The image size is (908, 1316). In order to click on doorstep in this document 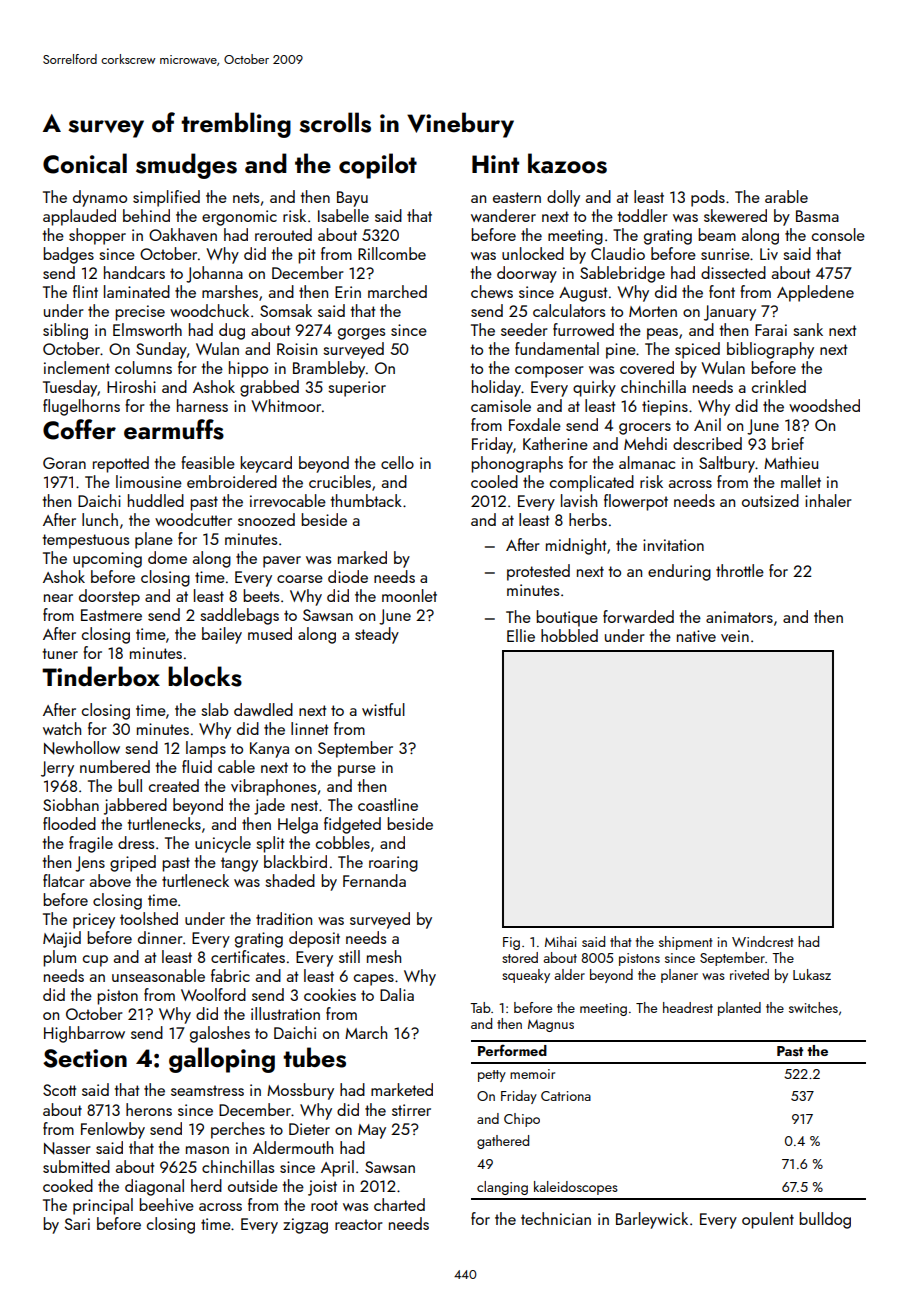, I will do `click(109, 597)`.
